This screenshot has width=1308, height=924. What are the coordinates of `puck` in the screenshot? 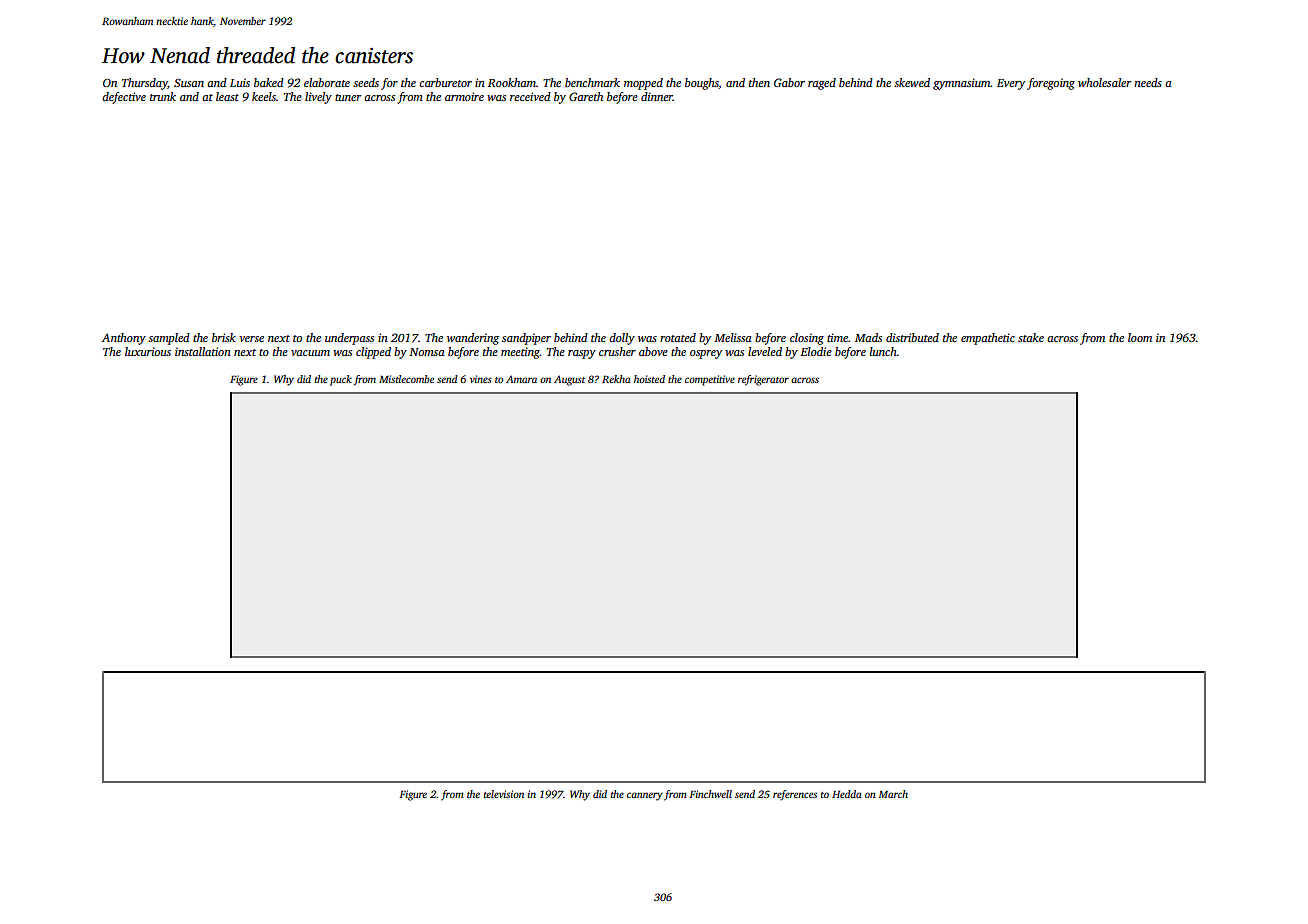 It's located at (341, 380).
